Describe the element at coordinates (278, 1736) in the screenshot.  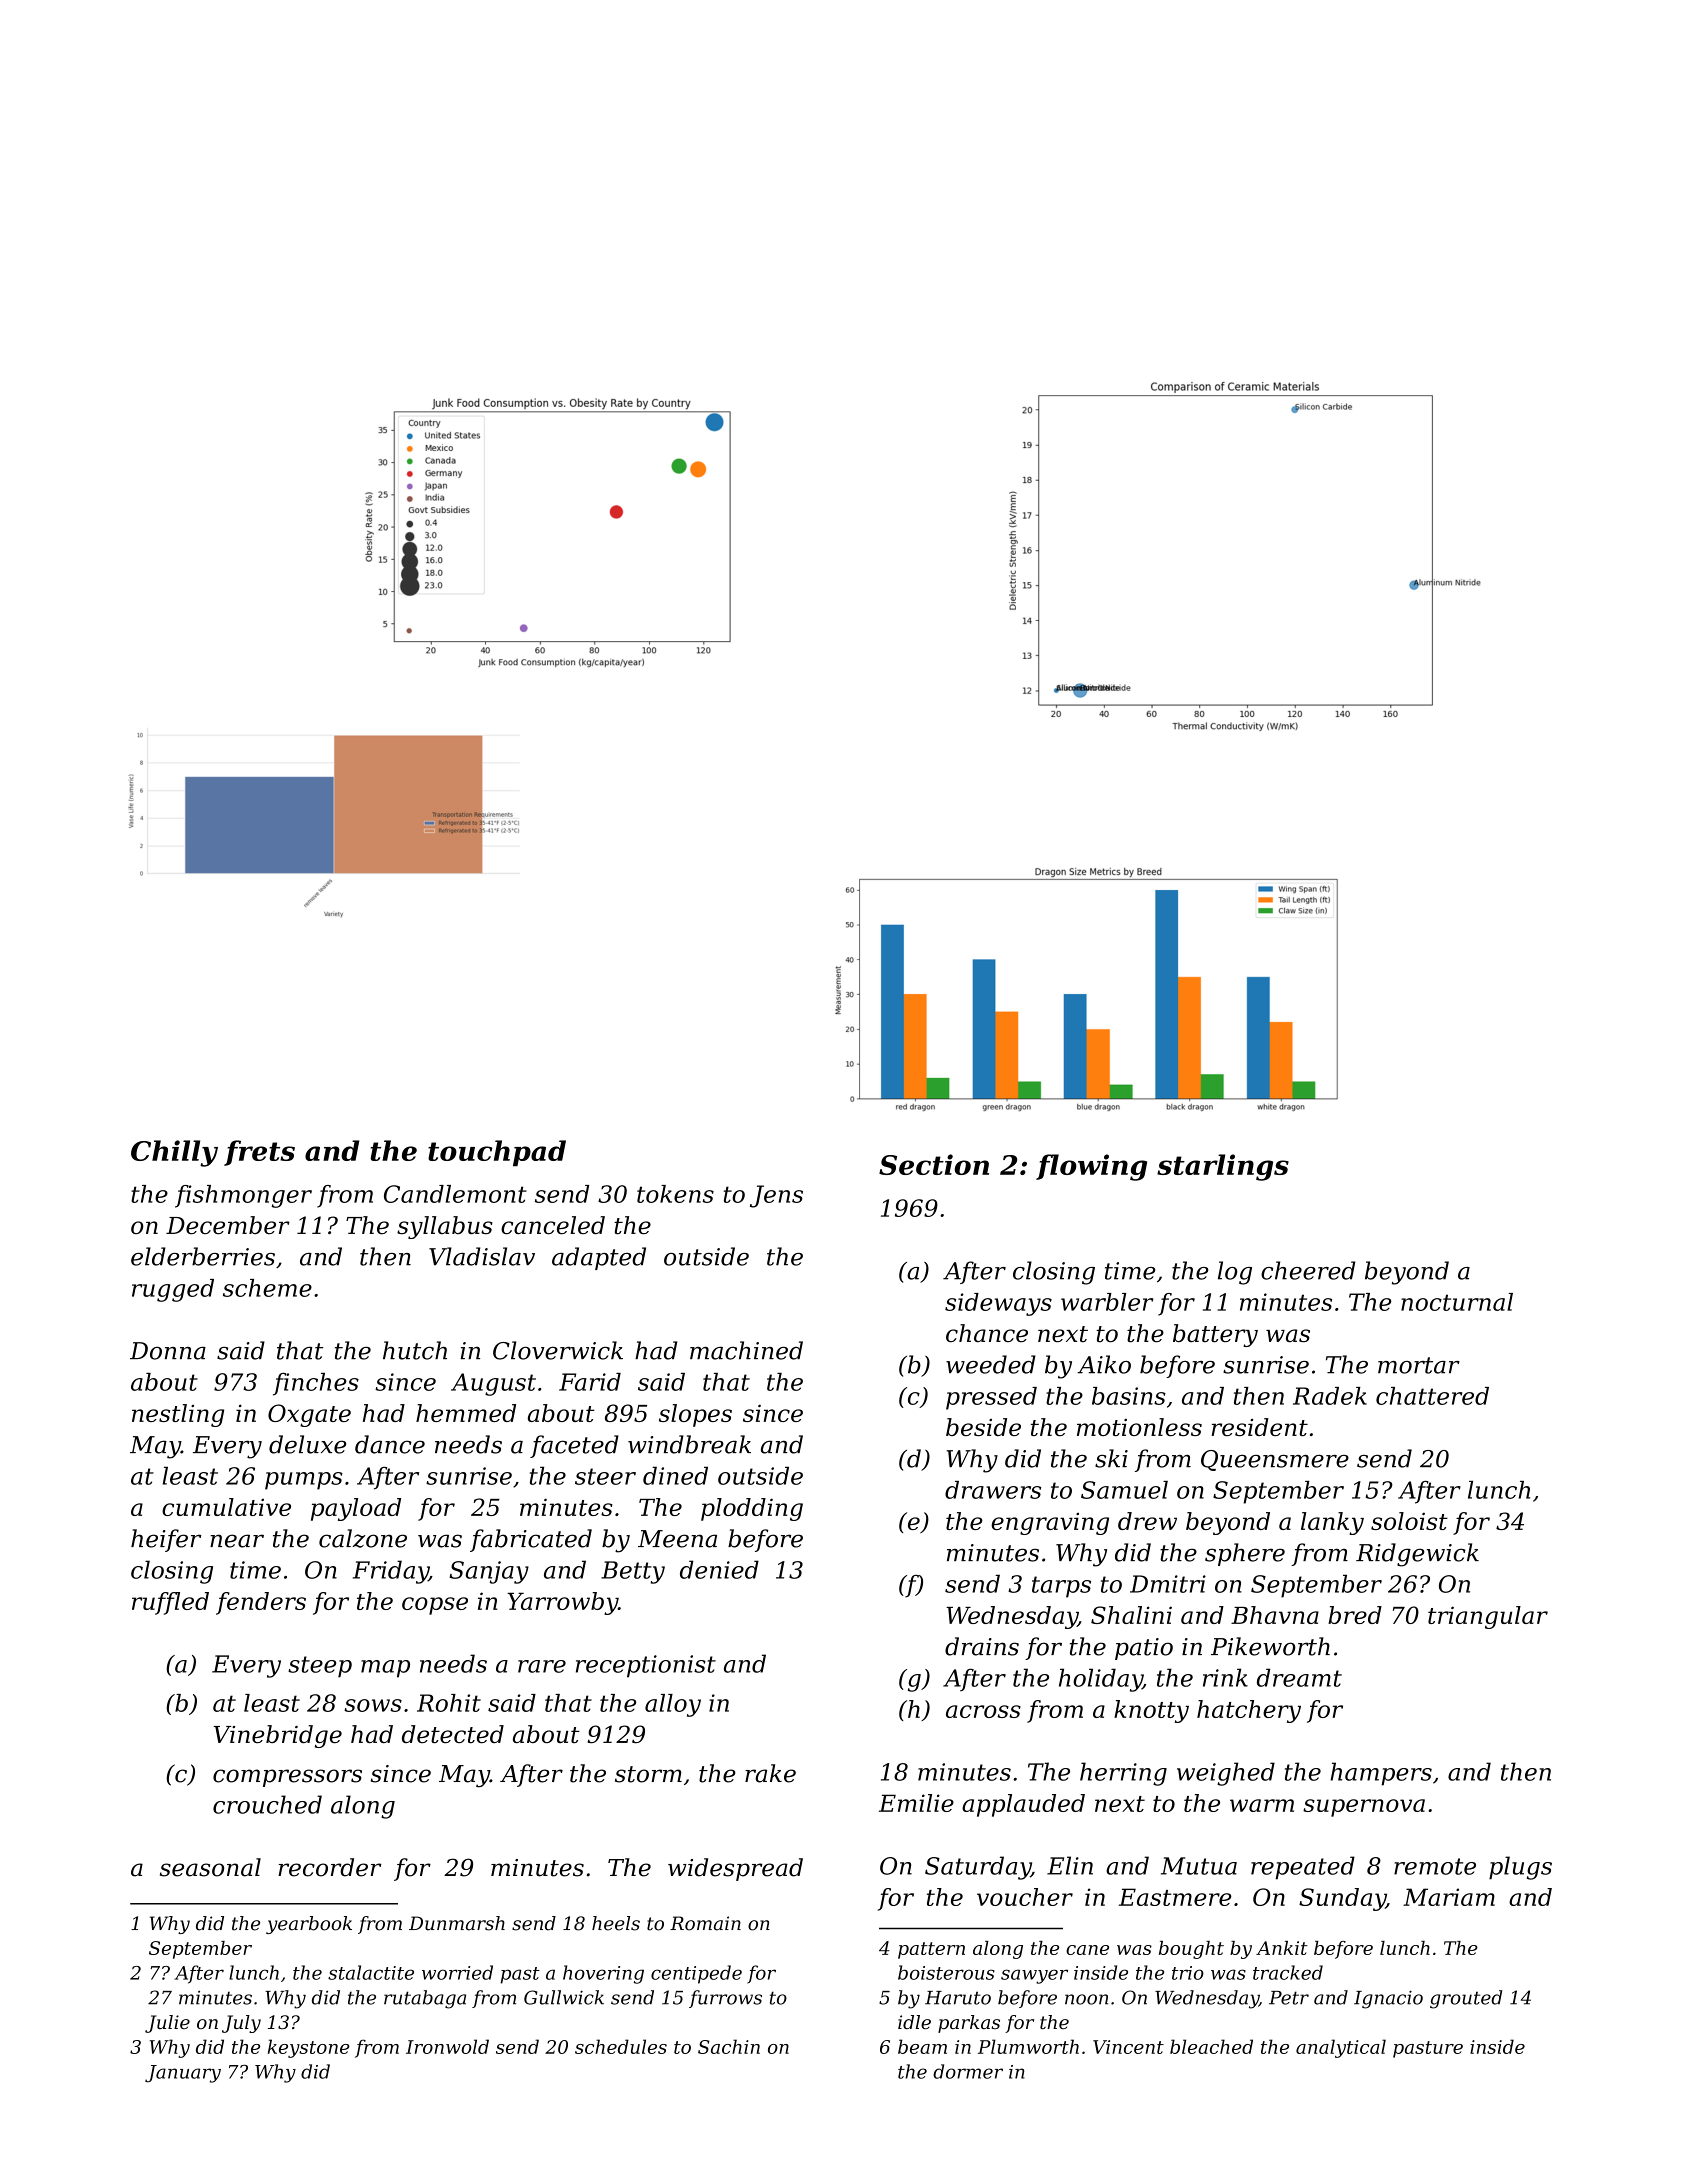
I see `Vinebridge` at that location.
